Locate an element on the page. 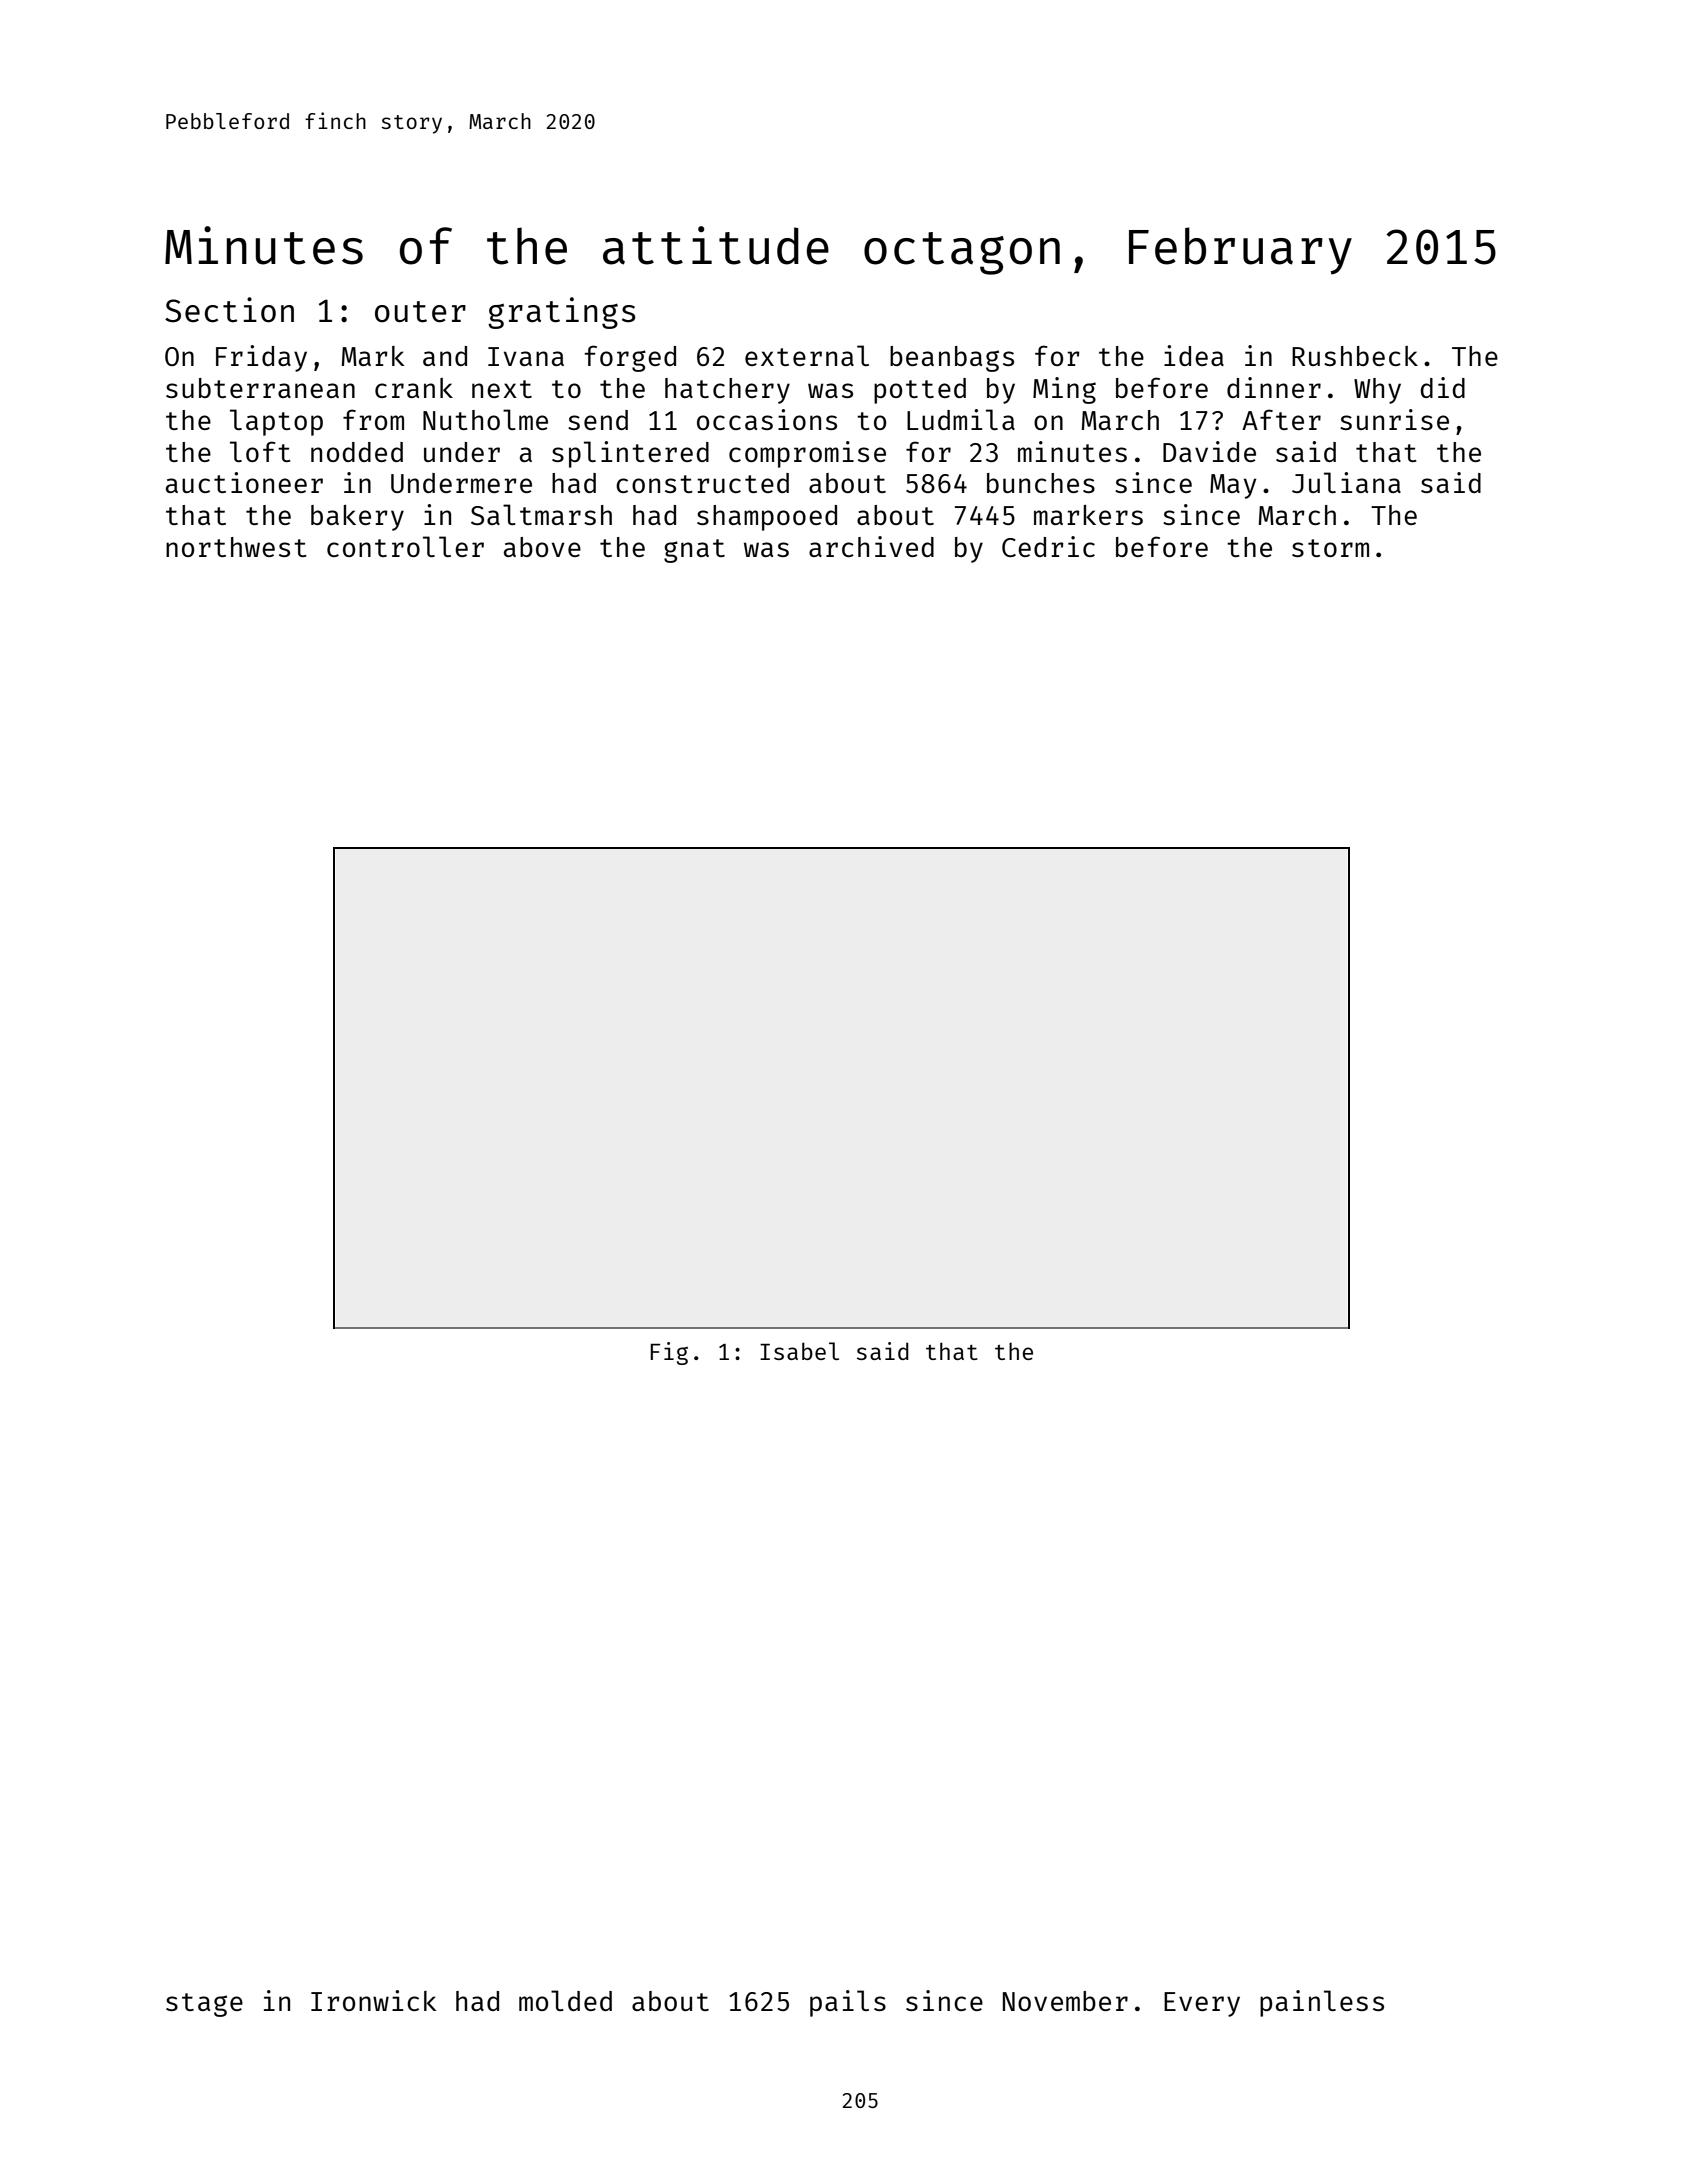  Friday is located at coordinates (261, 358).
